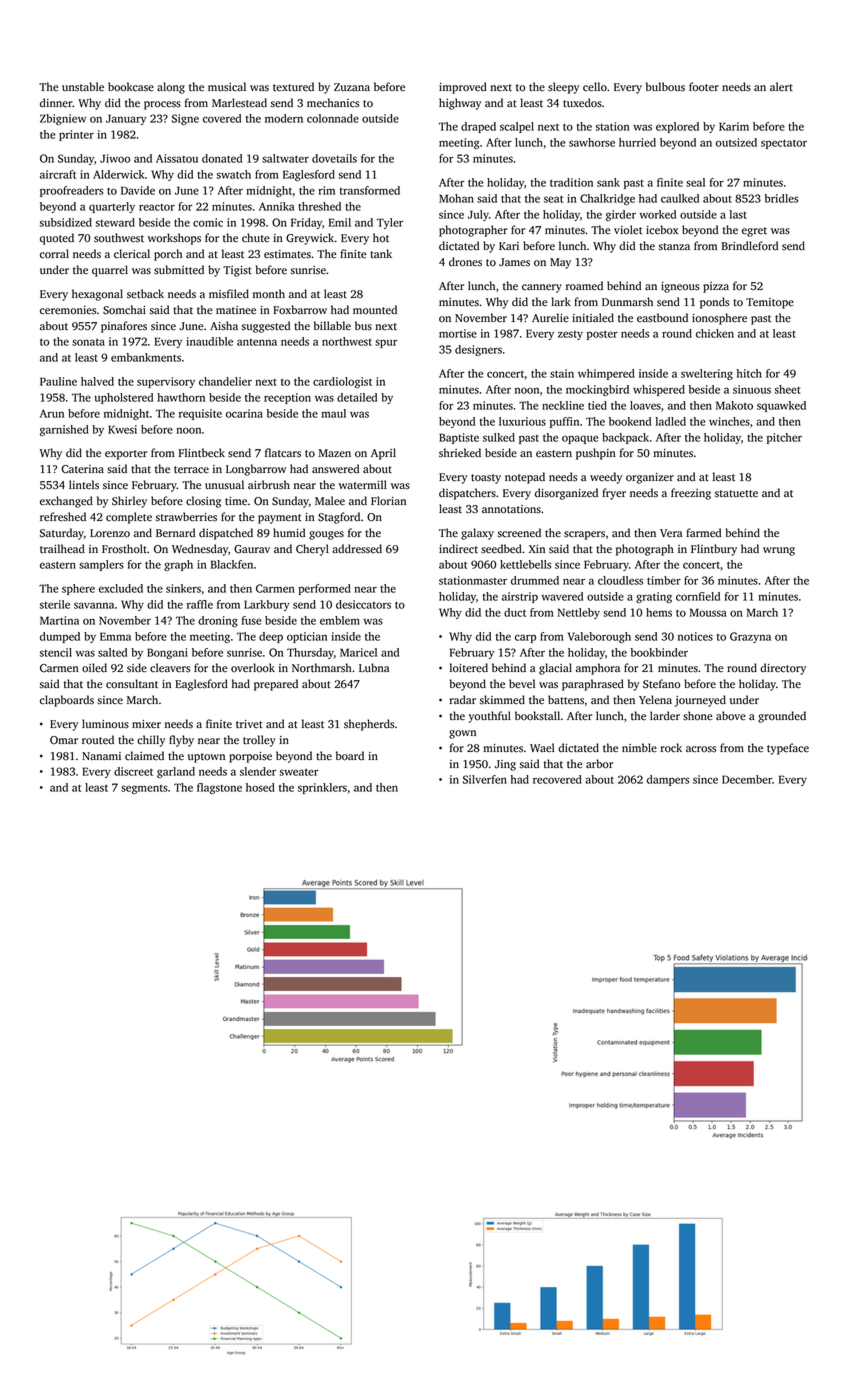 The width and height of the document is (849, 1400). I want to click on comic, so click(208, 222).
